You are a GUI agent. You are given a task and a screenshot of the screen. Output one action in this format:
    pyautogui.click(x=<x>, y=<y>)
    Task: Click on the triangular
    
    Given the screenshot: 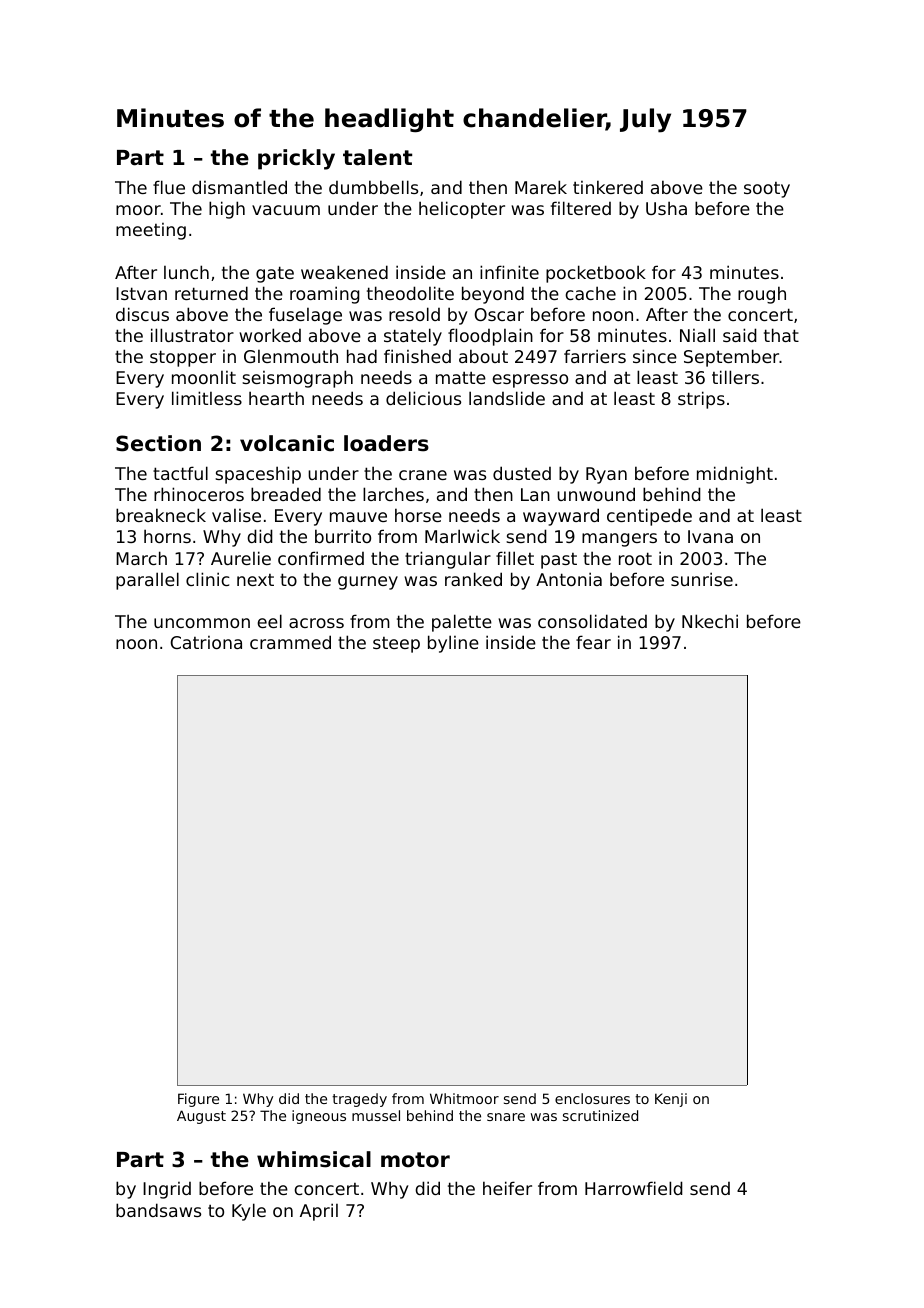 What is the action you would take?
    pyautogui.click(x=448, y=560)
